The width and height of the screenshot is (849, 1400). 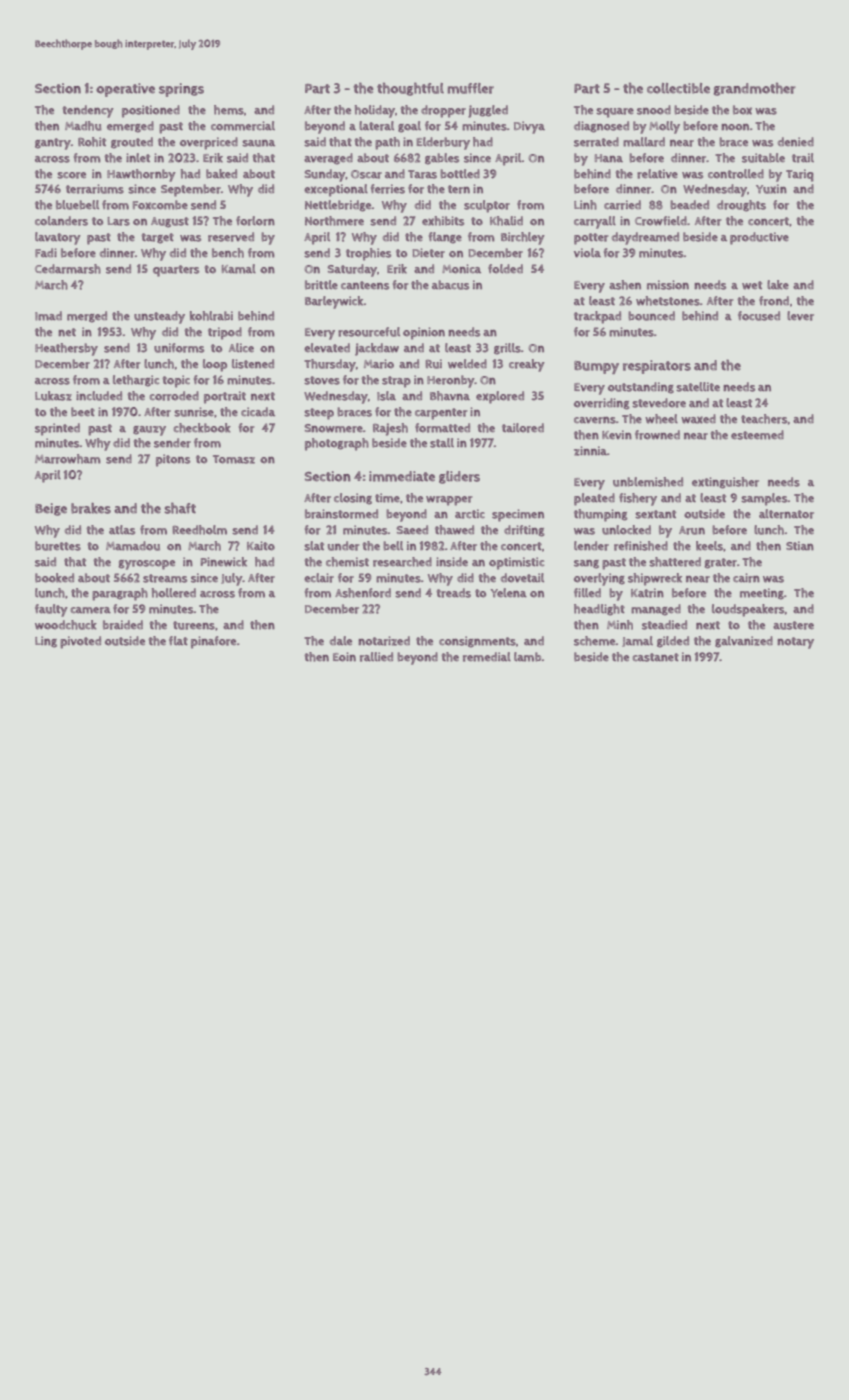 I want to click on collectible, so click(x=678, y=88).
